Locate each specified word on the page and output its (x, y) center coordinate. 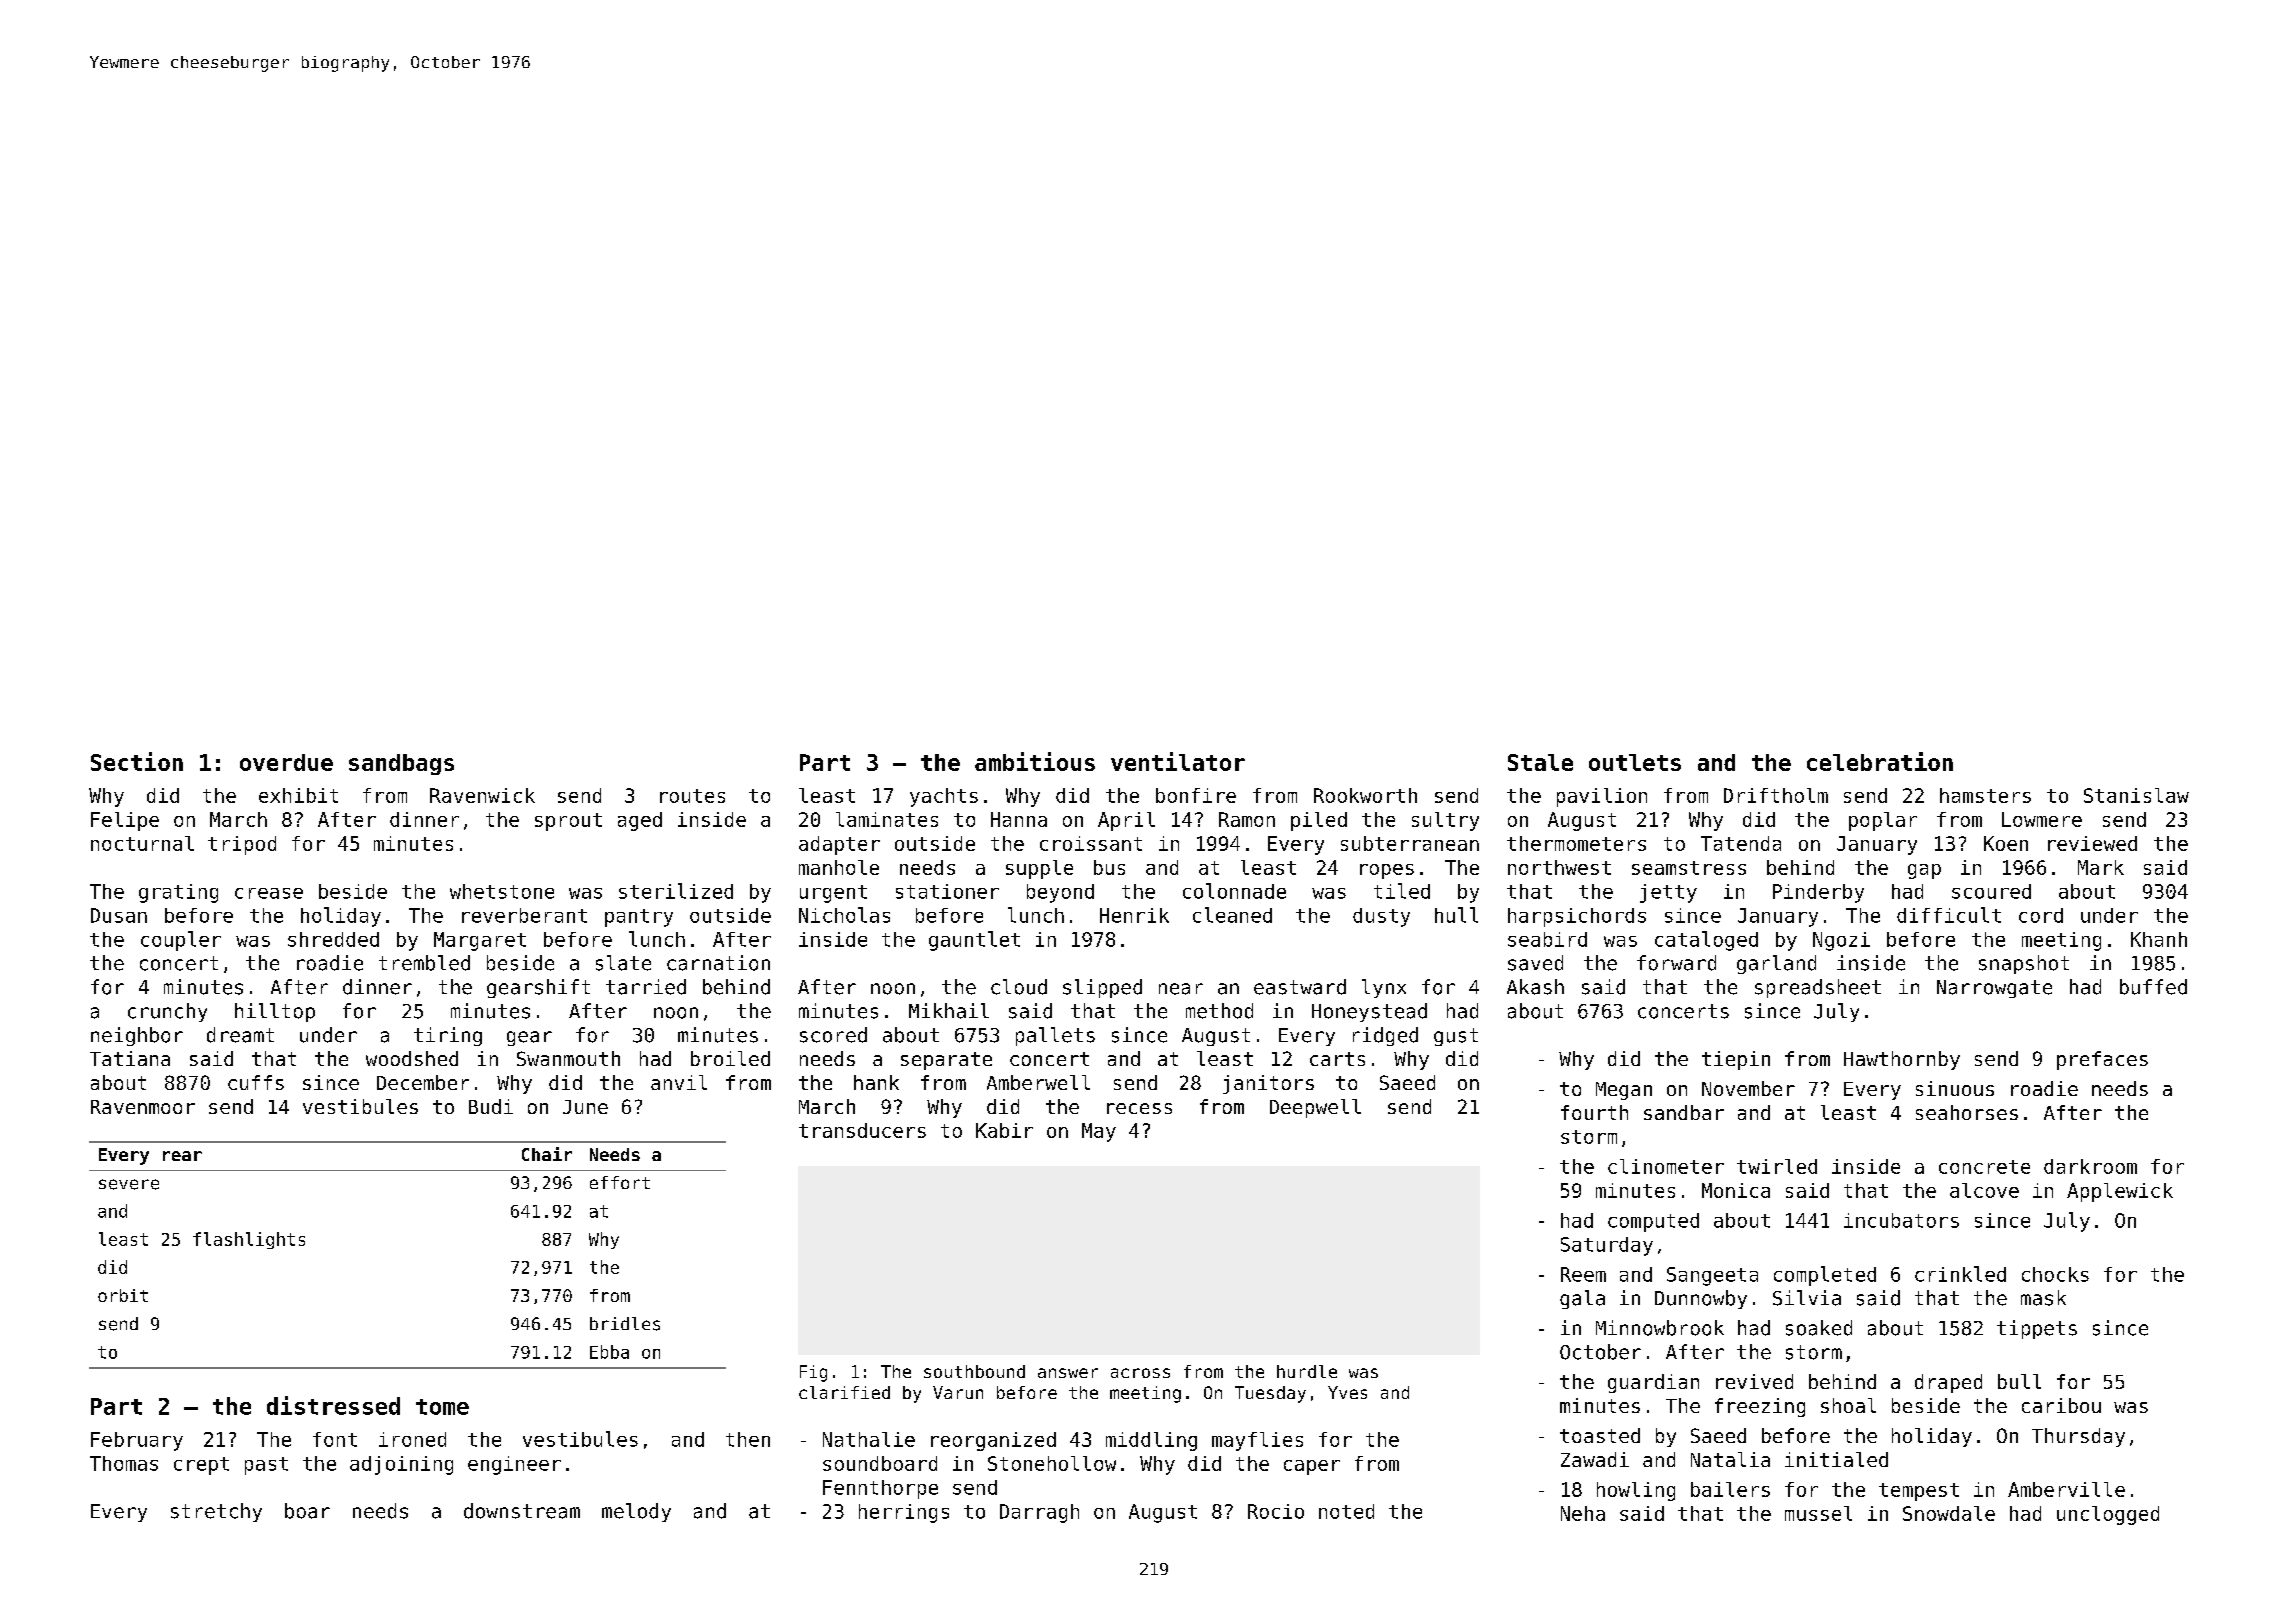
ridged (1385, 1036)
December (423, 1082)
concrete (1984, 1167)
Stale (1540, 762)
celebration (1880, 761)
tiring (448, 1036)
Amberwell (1038, 1082)
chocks (2055, 1274)
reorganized (993, 1441)
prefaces (2102, 1060)
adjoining (401, 1465)
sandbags (401, 764)
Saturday (1607, 1246)
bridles (625, 1324)
